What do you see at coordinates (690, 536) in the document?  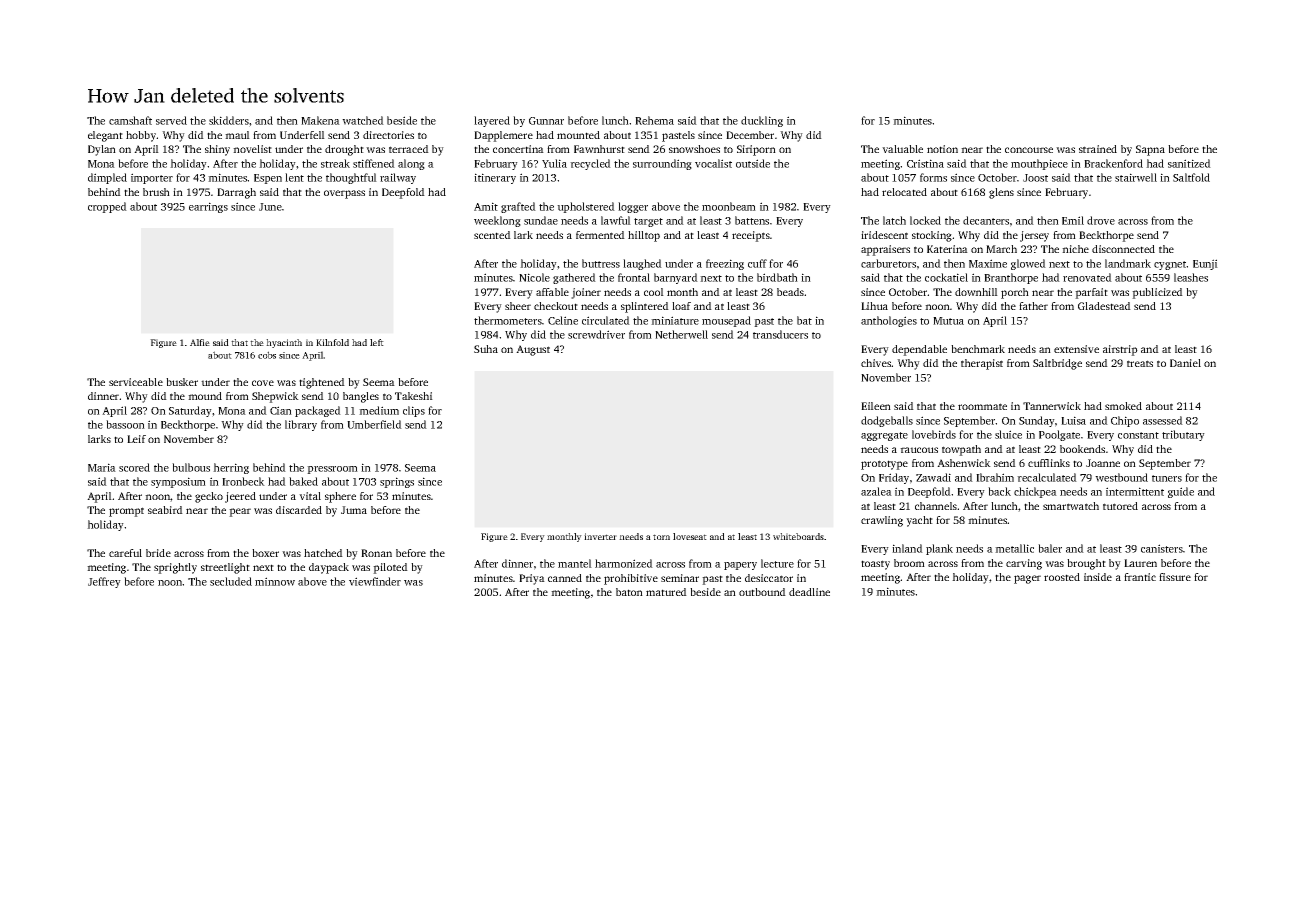 I see `loveseat` at bounding box center [690, 536].
